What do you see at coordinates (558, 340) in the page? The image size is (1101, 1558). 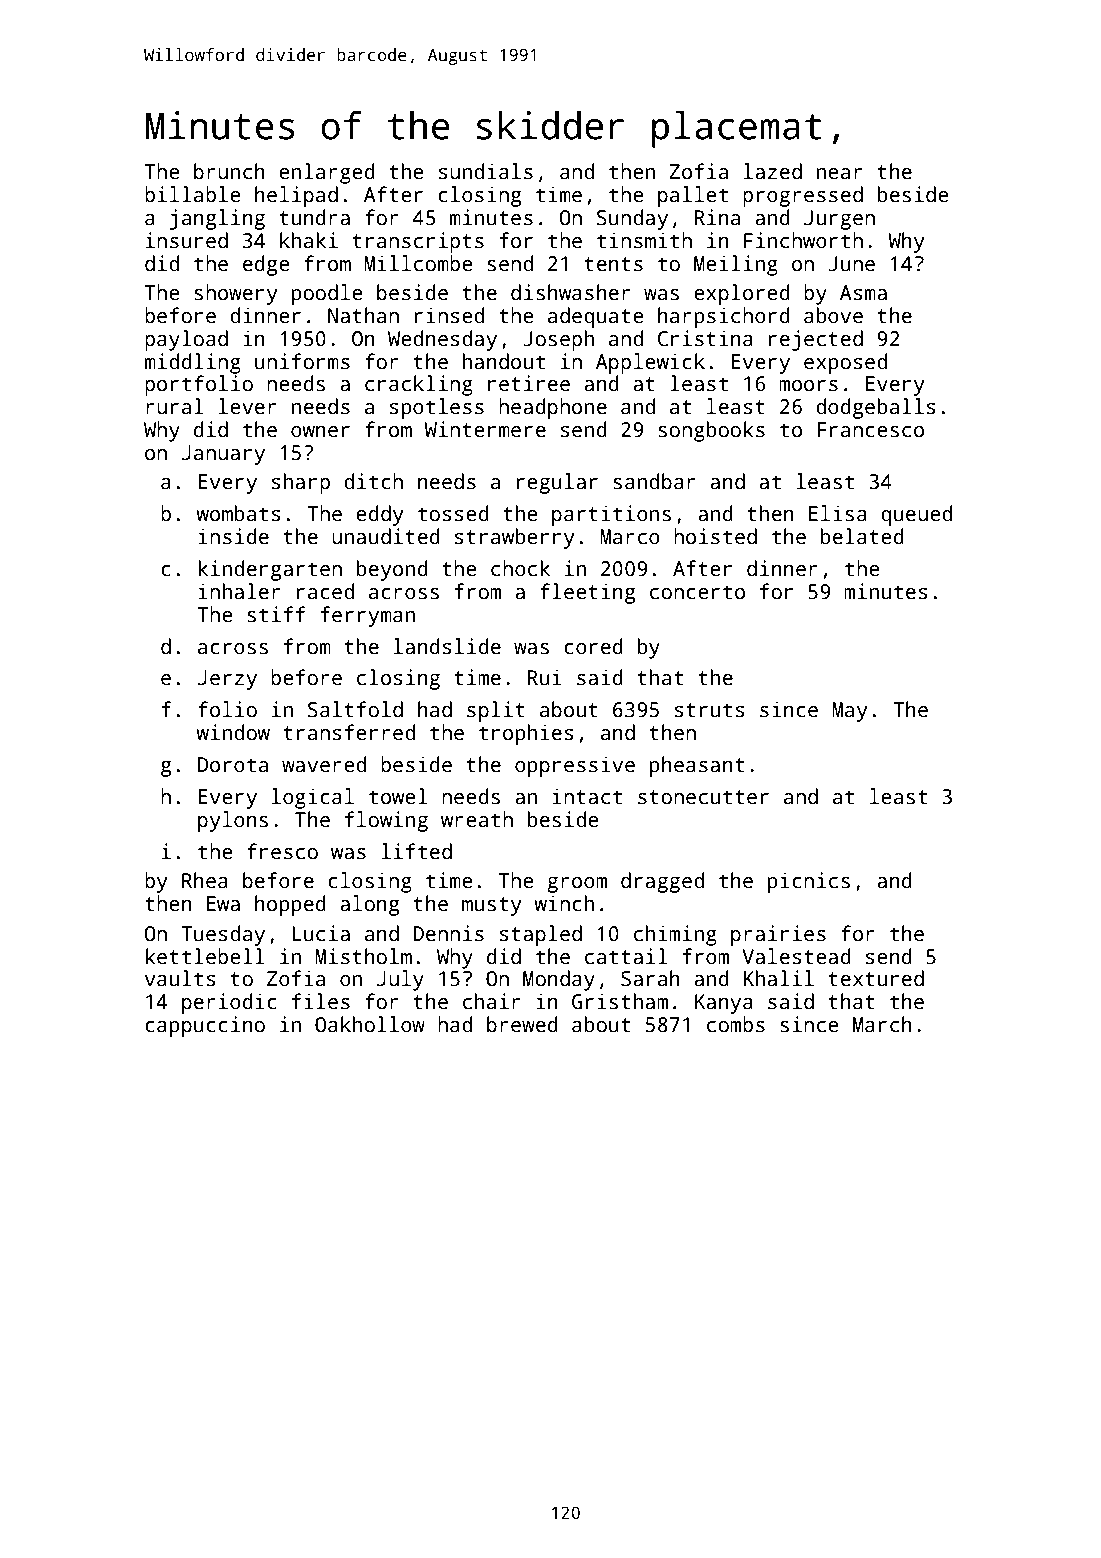 I see `Joseph` at bounding box center [558, 340].
